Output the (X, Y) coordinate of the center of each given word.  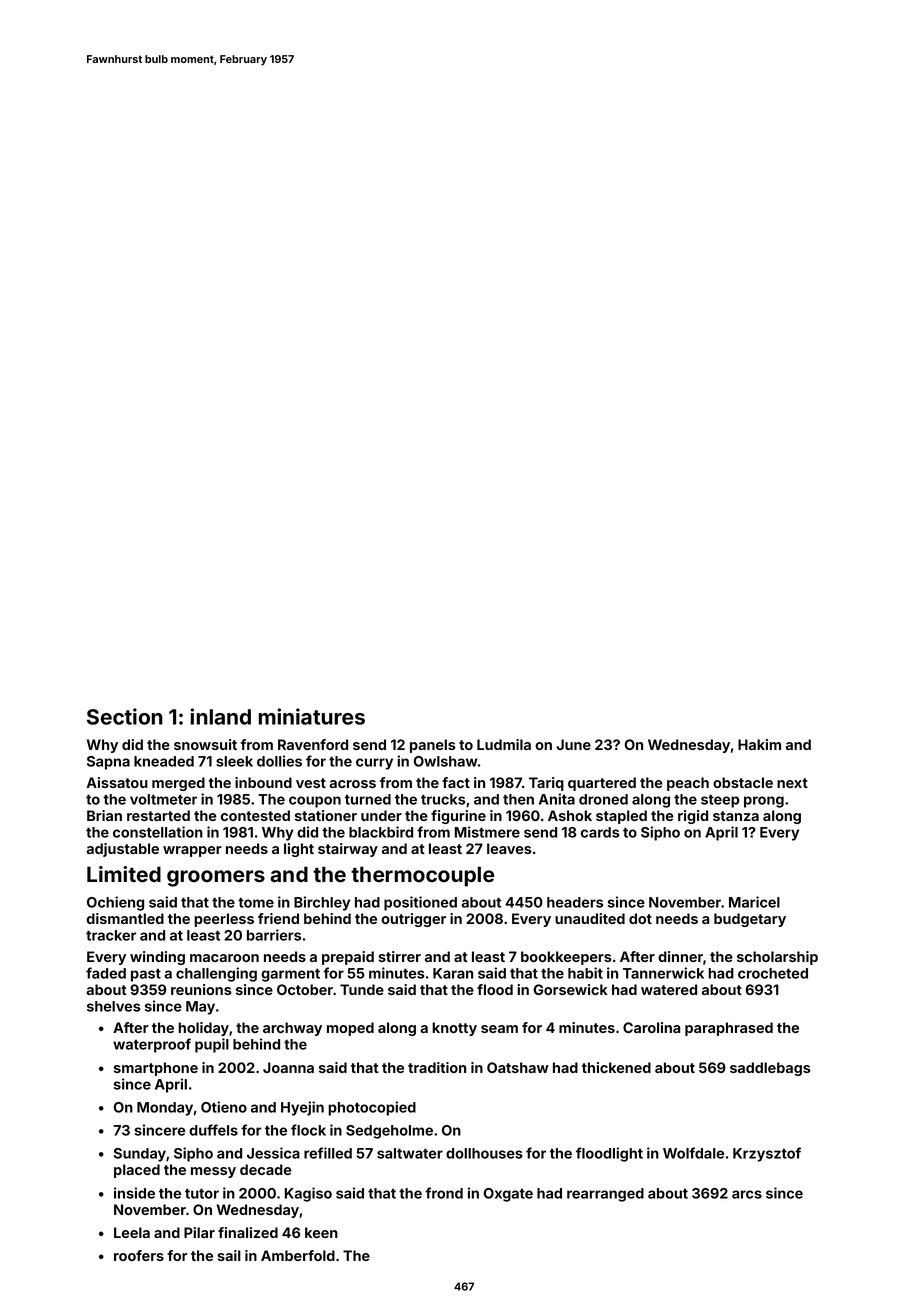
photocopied (372, 1108)
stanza (736, 816)
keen (321, 1232)
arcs (747, 1194)
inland (220, 716)
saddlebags (770, 1069)
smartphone (156, 1069)
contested (255, 815)
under (381, 815)
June (573, 744)
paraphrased (729, 1029)
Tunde (362, 989)
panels (433, 746)
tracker (111, 935)
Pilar (199, 1232)
